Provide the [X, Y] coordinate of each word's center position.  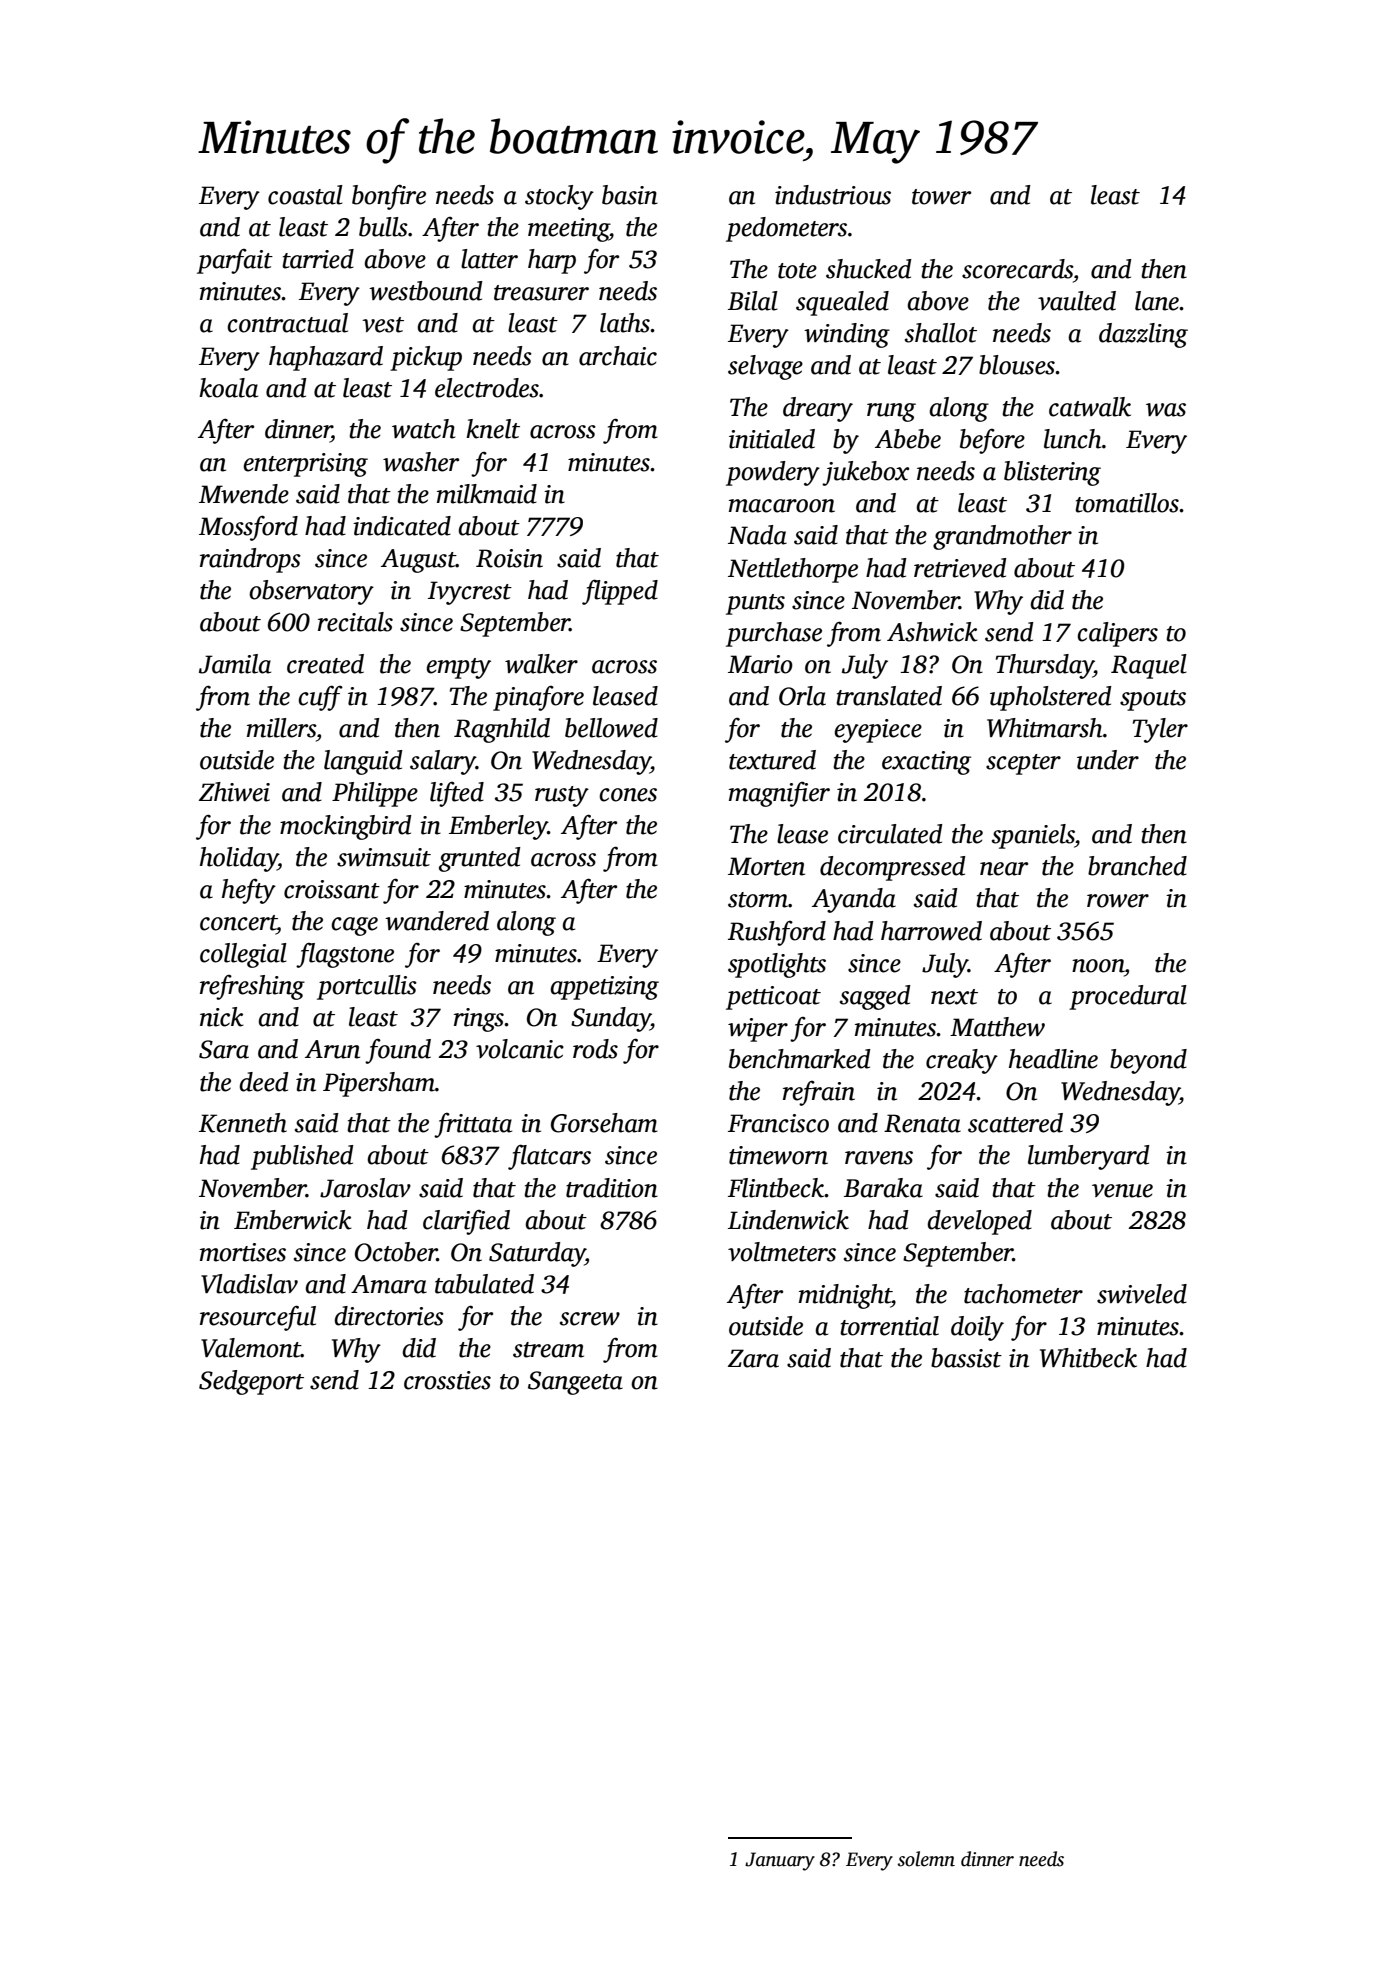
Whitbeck [1088, 1358]
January [780, 1861]
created [325, 664]
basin [630, 195]
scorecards [1017, 269]
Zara [753, 1358]
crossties [447, 1380]
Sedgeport [251, 1382]
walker [541, 664]
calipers [1117, 634]
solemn [926, 1859]
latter [489, 259]
